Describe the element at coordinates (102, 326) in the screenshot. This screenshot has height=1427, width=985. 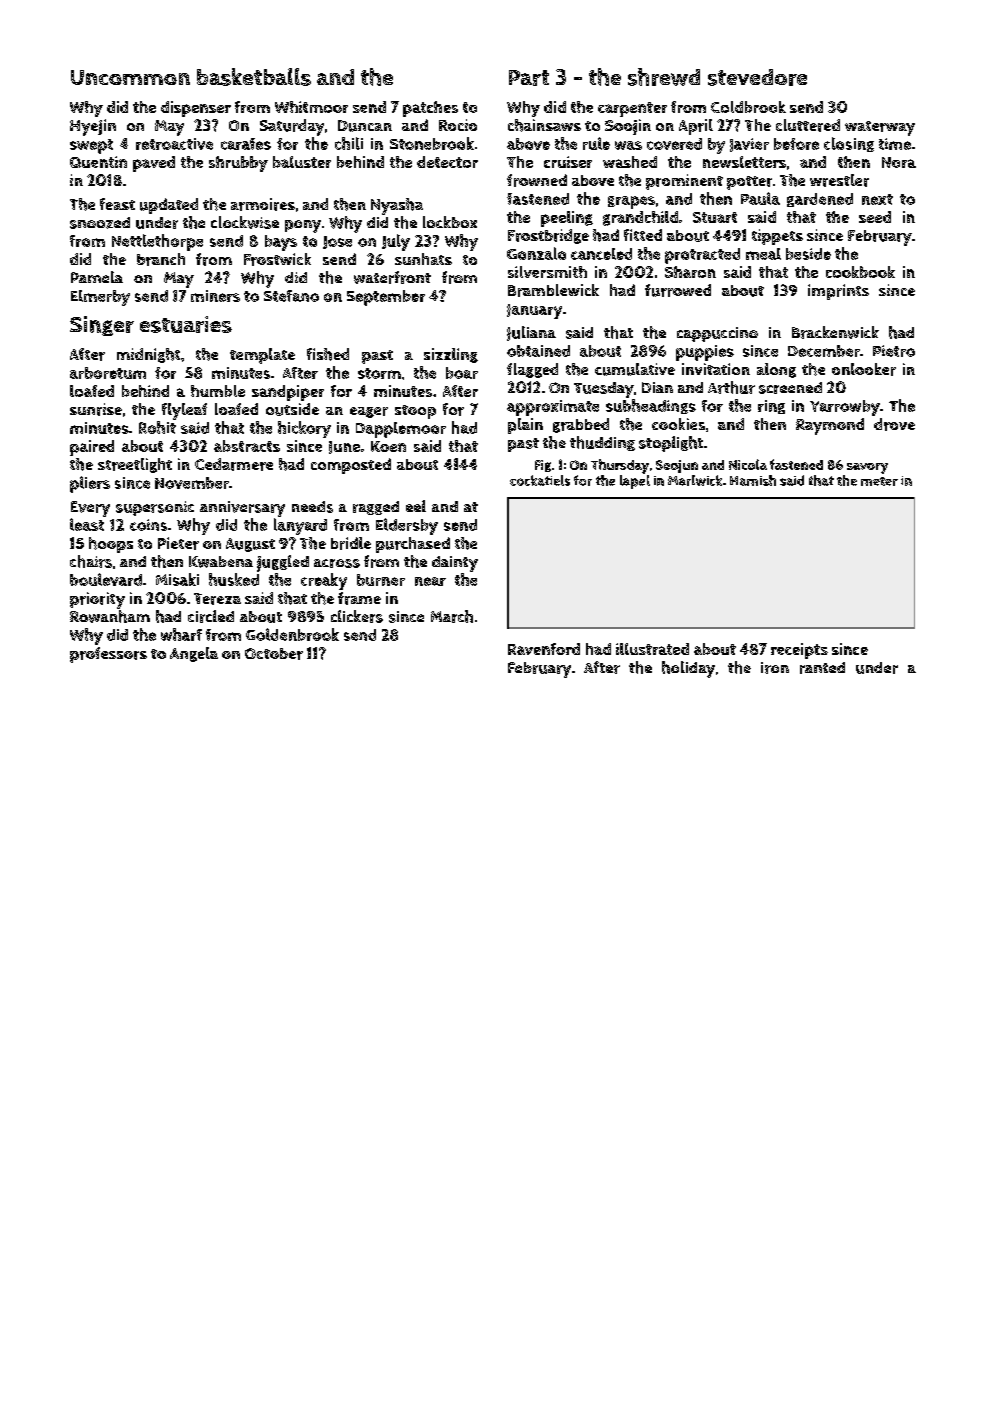
I see `Singer` at that location.
